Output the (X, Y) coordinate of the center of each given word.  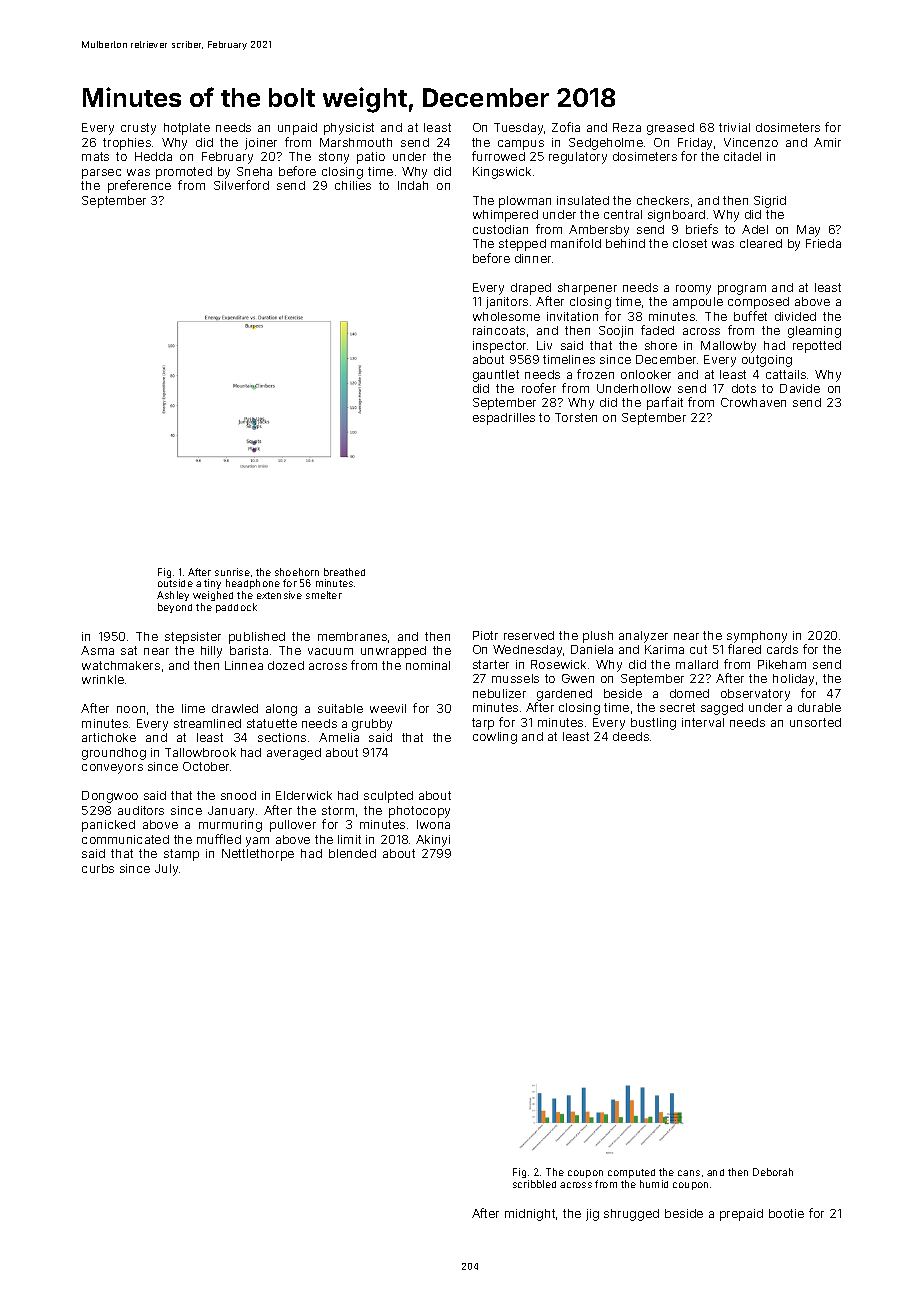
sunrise (232, 572)
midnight (530, 1215)
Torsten (576, 417)
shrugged (631, 1215)
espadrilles (504, 419)
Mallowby (728, 347)
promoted (184, 173)
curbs (98, 868)
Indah (413, 185)
